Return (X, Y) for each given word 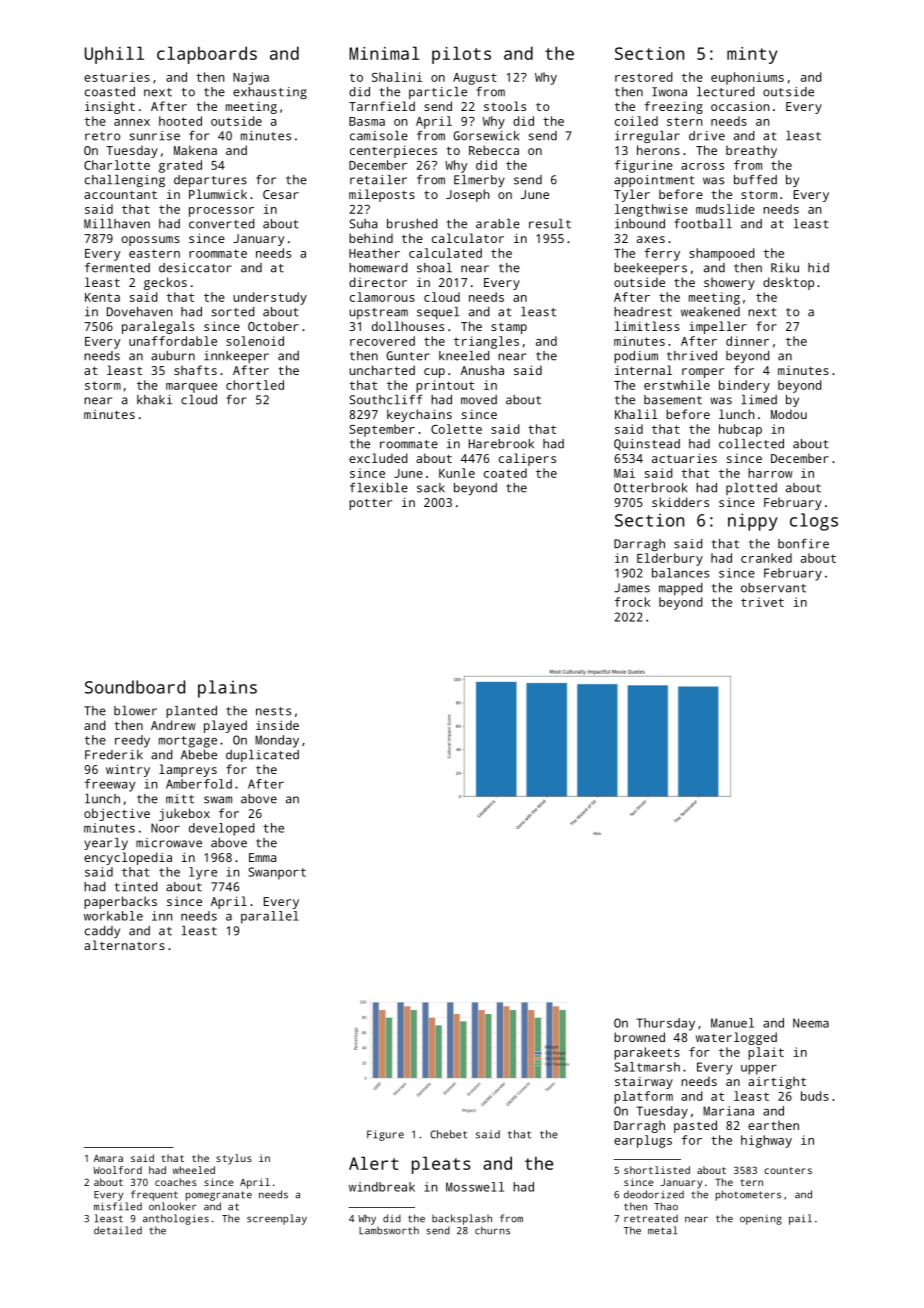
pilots (461, 55)
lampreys (188, 770)
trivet (762, 602)
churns (492, 1230)
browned (639, 1037)
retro (102, 136)
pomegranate (219, 1196)
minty (752, 55)
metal (662, 1230)
